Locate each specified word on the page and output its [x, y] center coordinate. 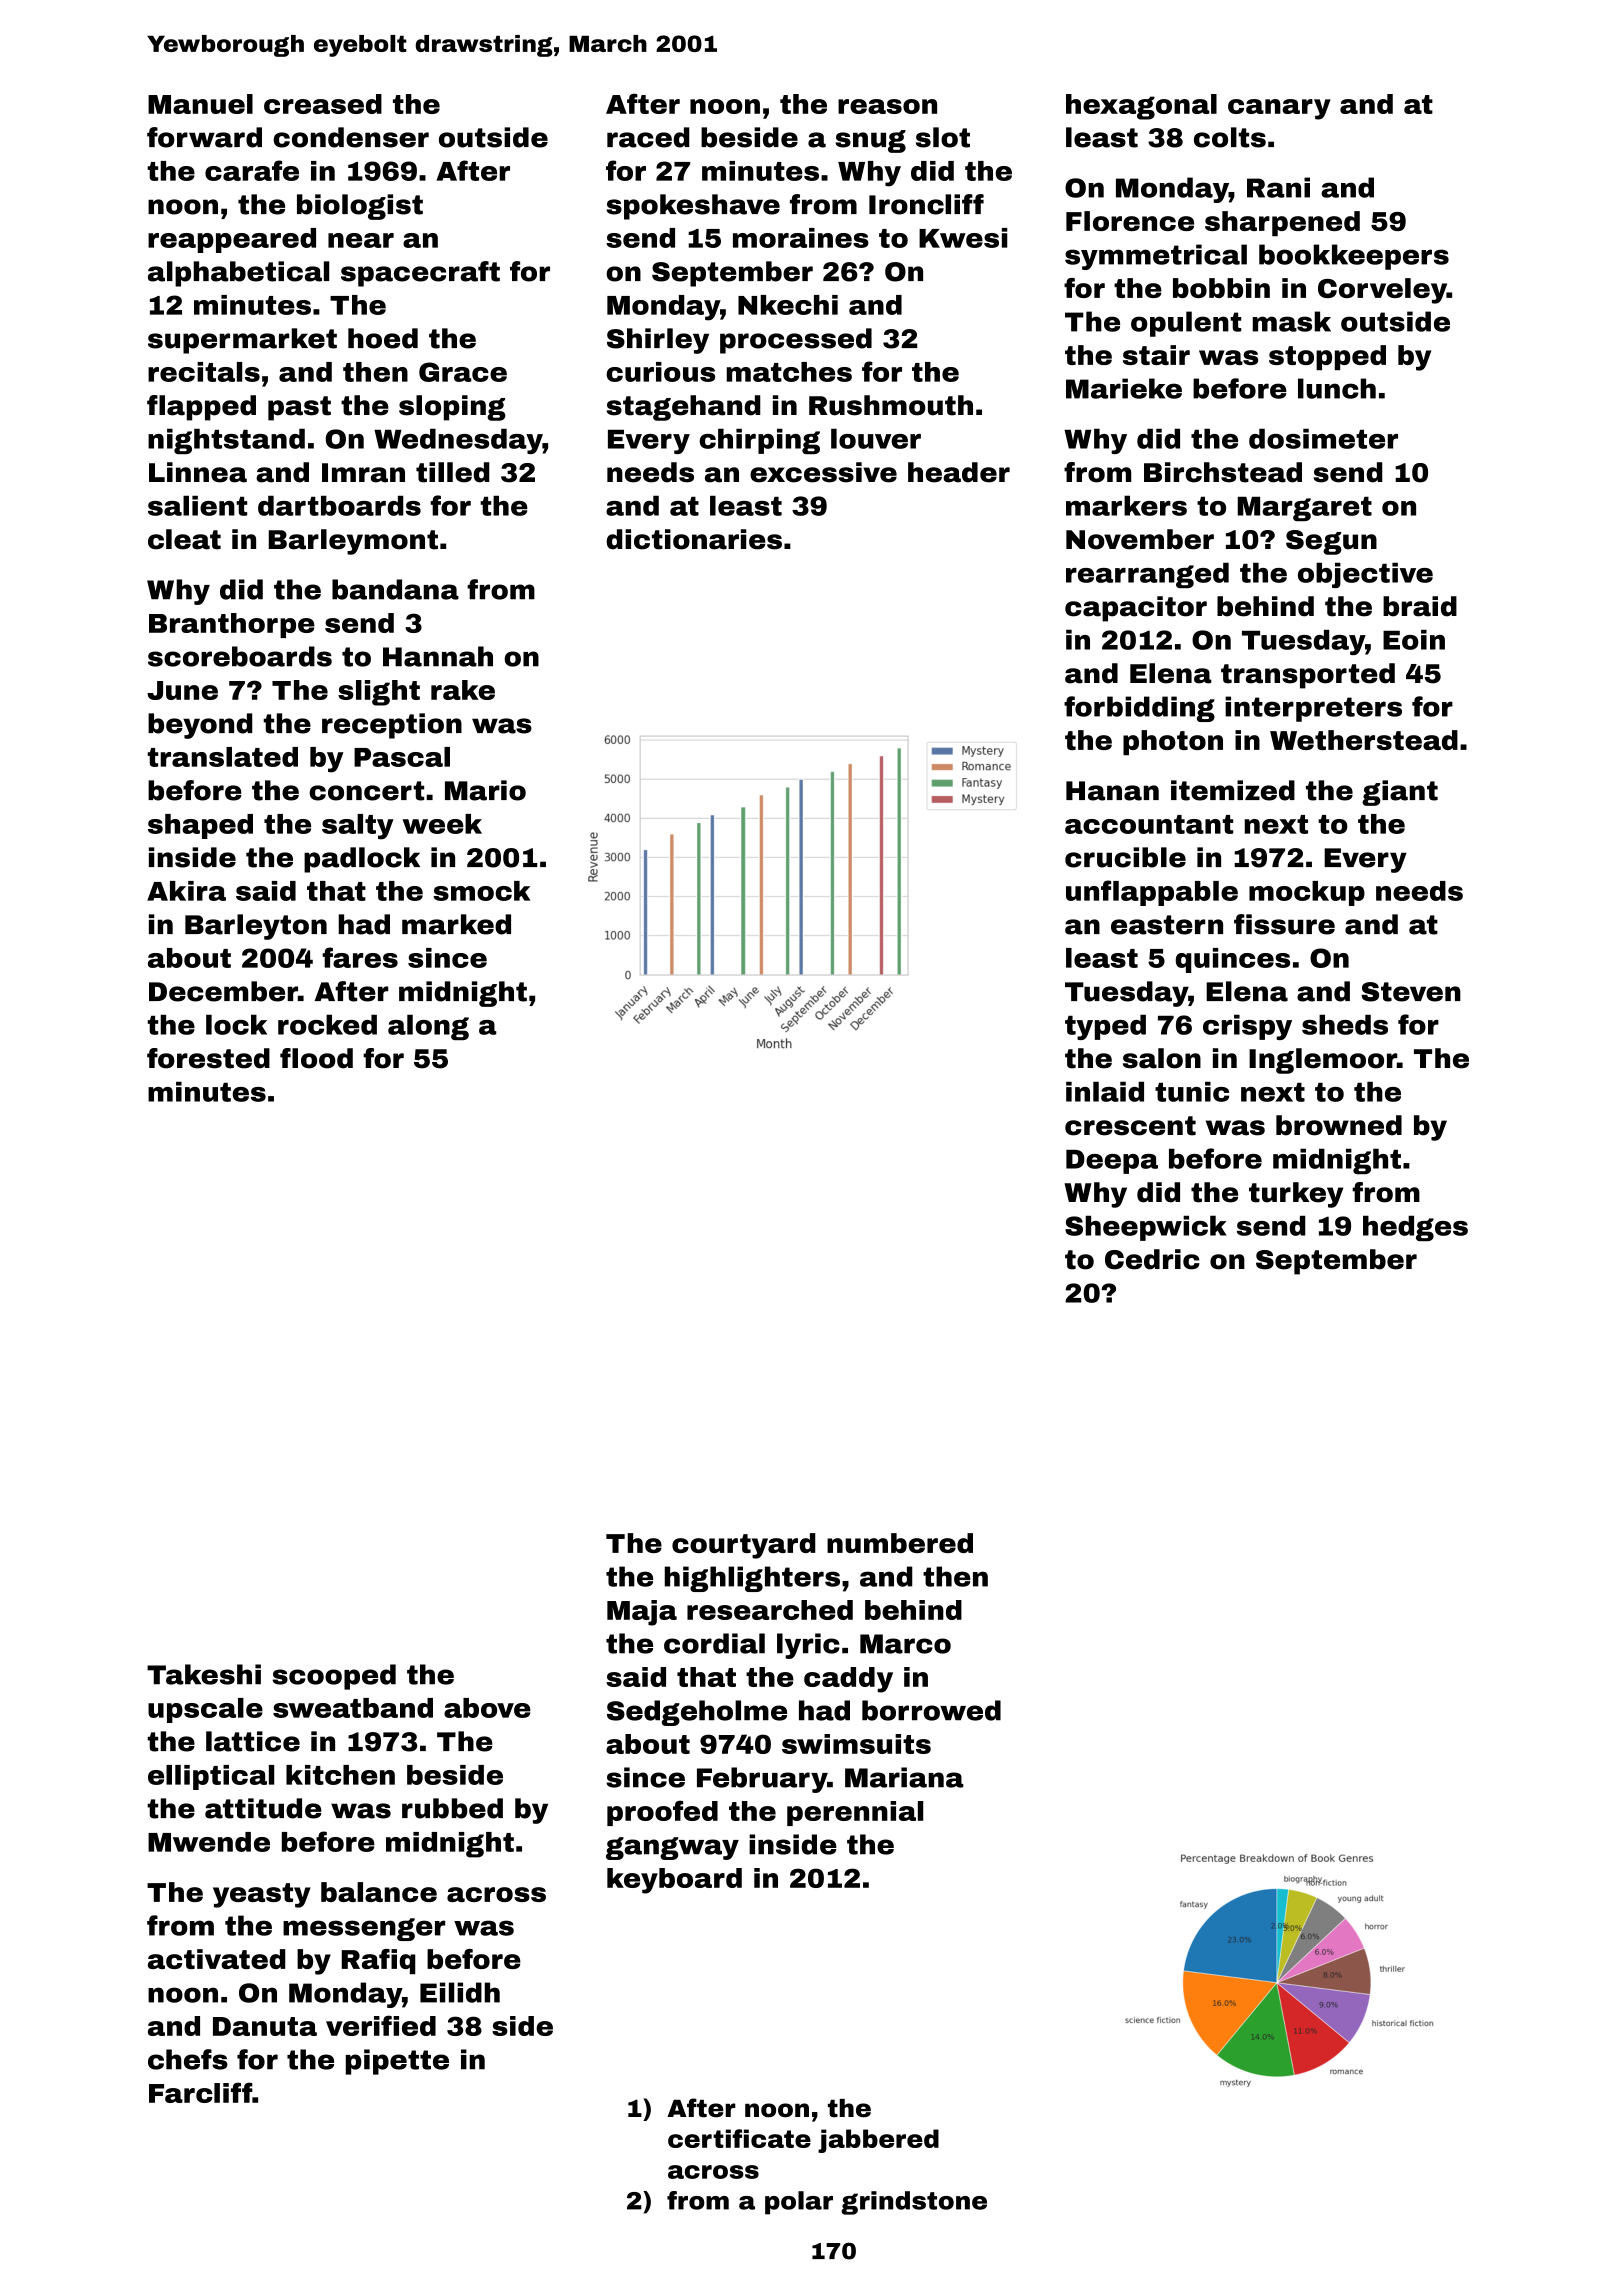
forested [208, 1058]
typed [1105, 1027]
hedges [1415, 1228]
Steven [1411, 992]
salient [197, 506]
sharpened [1282, 223]
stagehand [683, 408]
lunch [1337, 388]
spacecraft [420, 274]
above [487, 1708]
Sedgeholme [697, 1713]
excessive [823, 472]
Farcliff [200, 2092]
